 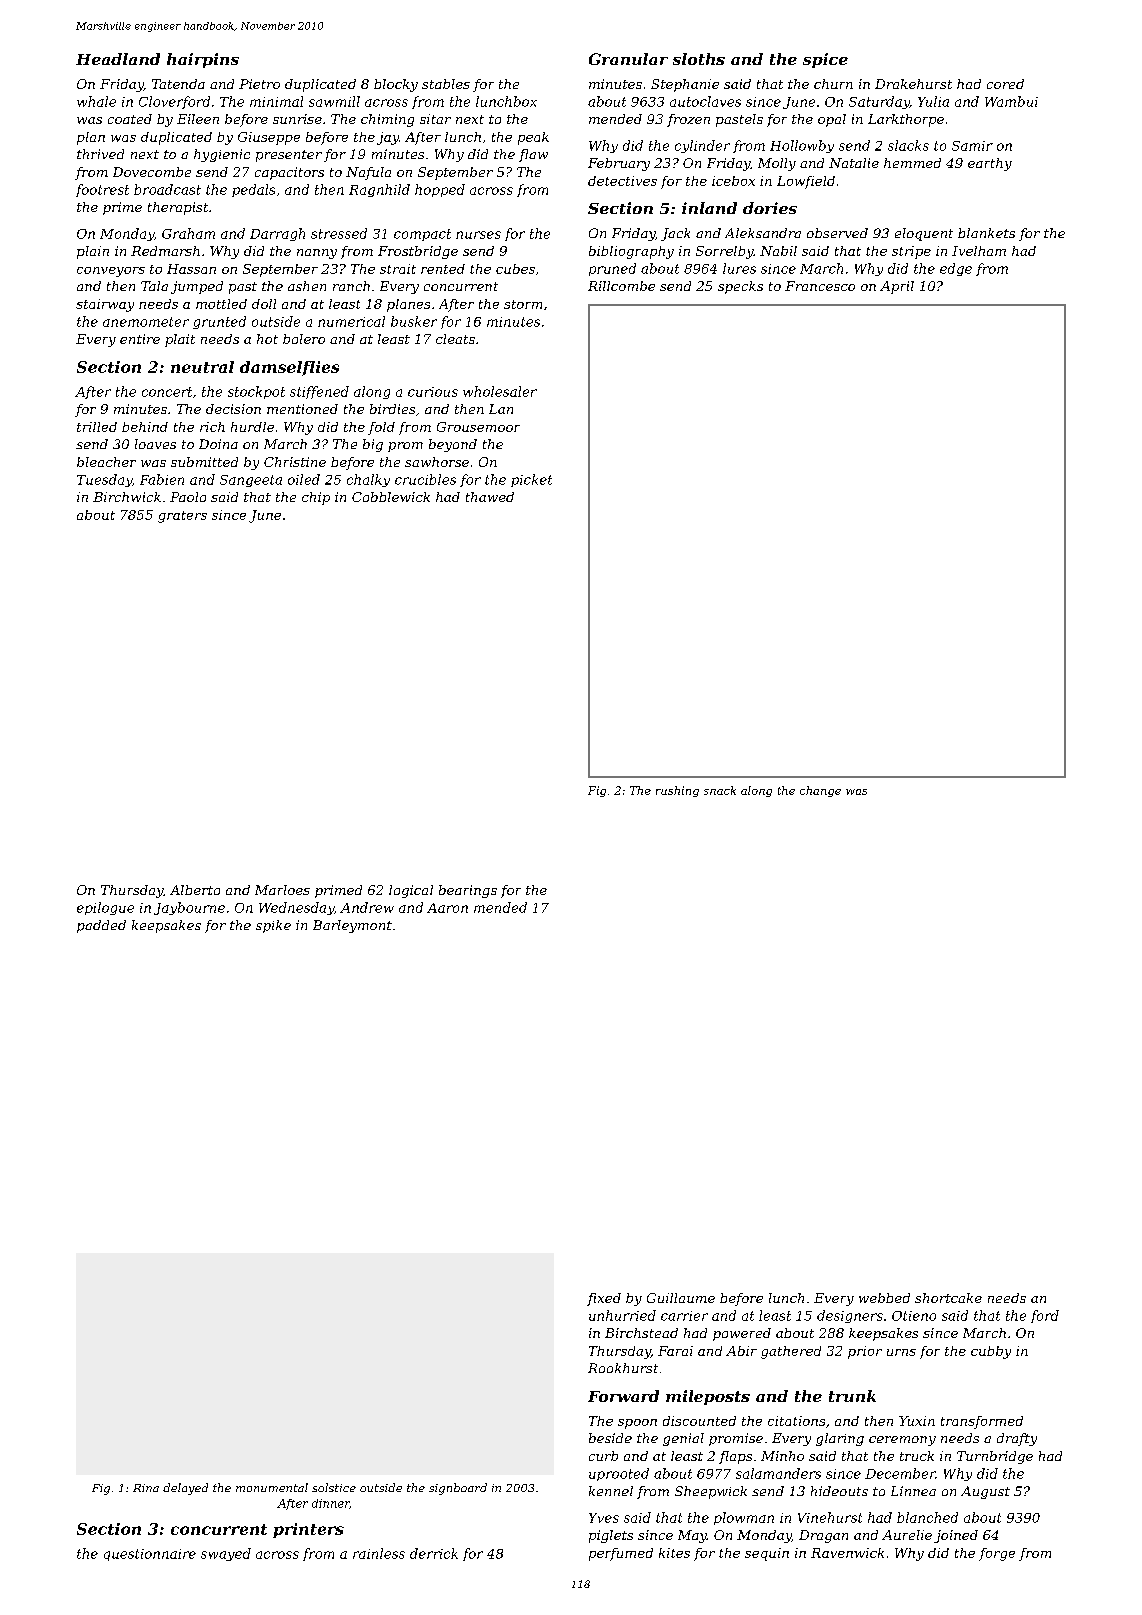 What do you see at coordinates (720, 790) in the screenshot?
I see `snack` at bounding box center [720, 790].
